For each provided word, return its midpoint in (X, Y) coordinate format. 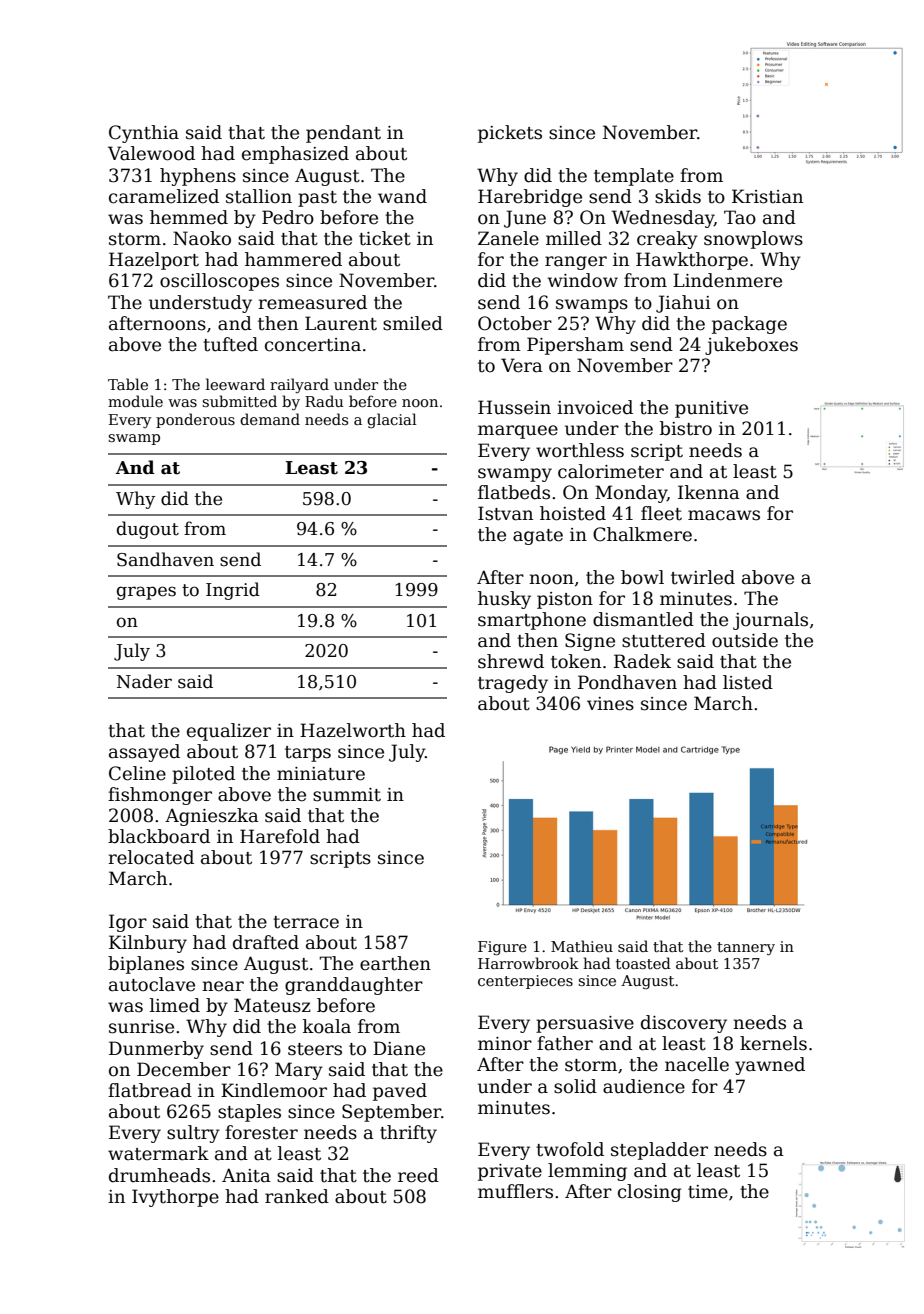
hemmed (189, 217)
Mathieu (582, 946)
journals (770, 621)
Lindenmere (727, 280)
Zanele (508, 238)
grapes (146, 593)
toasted (643, 963)
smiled (413, 323)
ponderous (195, 420)
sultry (193, 1134)
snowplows (753, 240)
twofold (570, 1149)
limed (175, 1005)
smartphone (532, 621)
